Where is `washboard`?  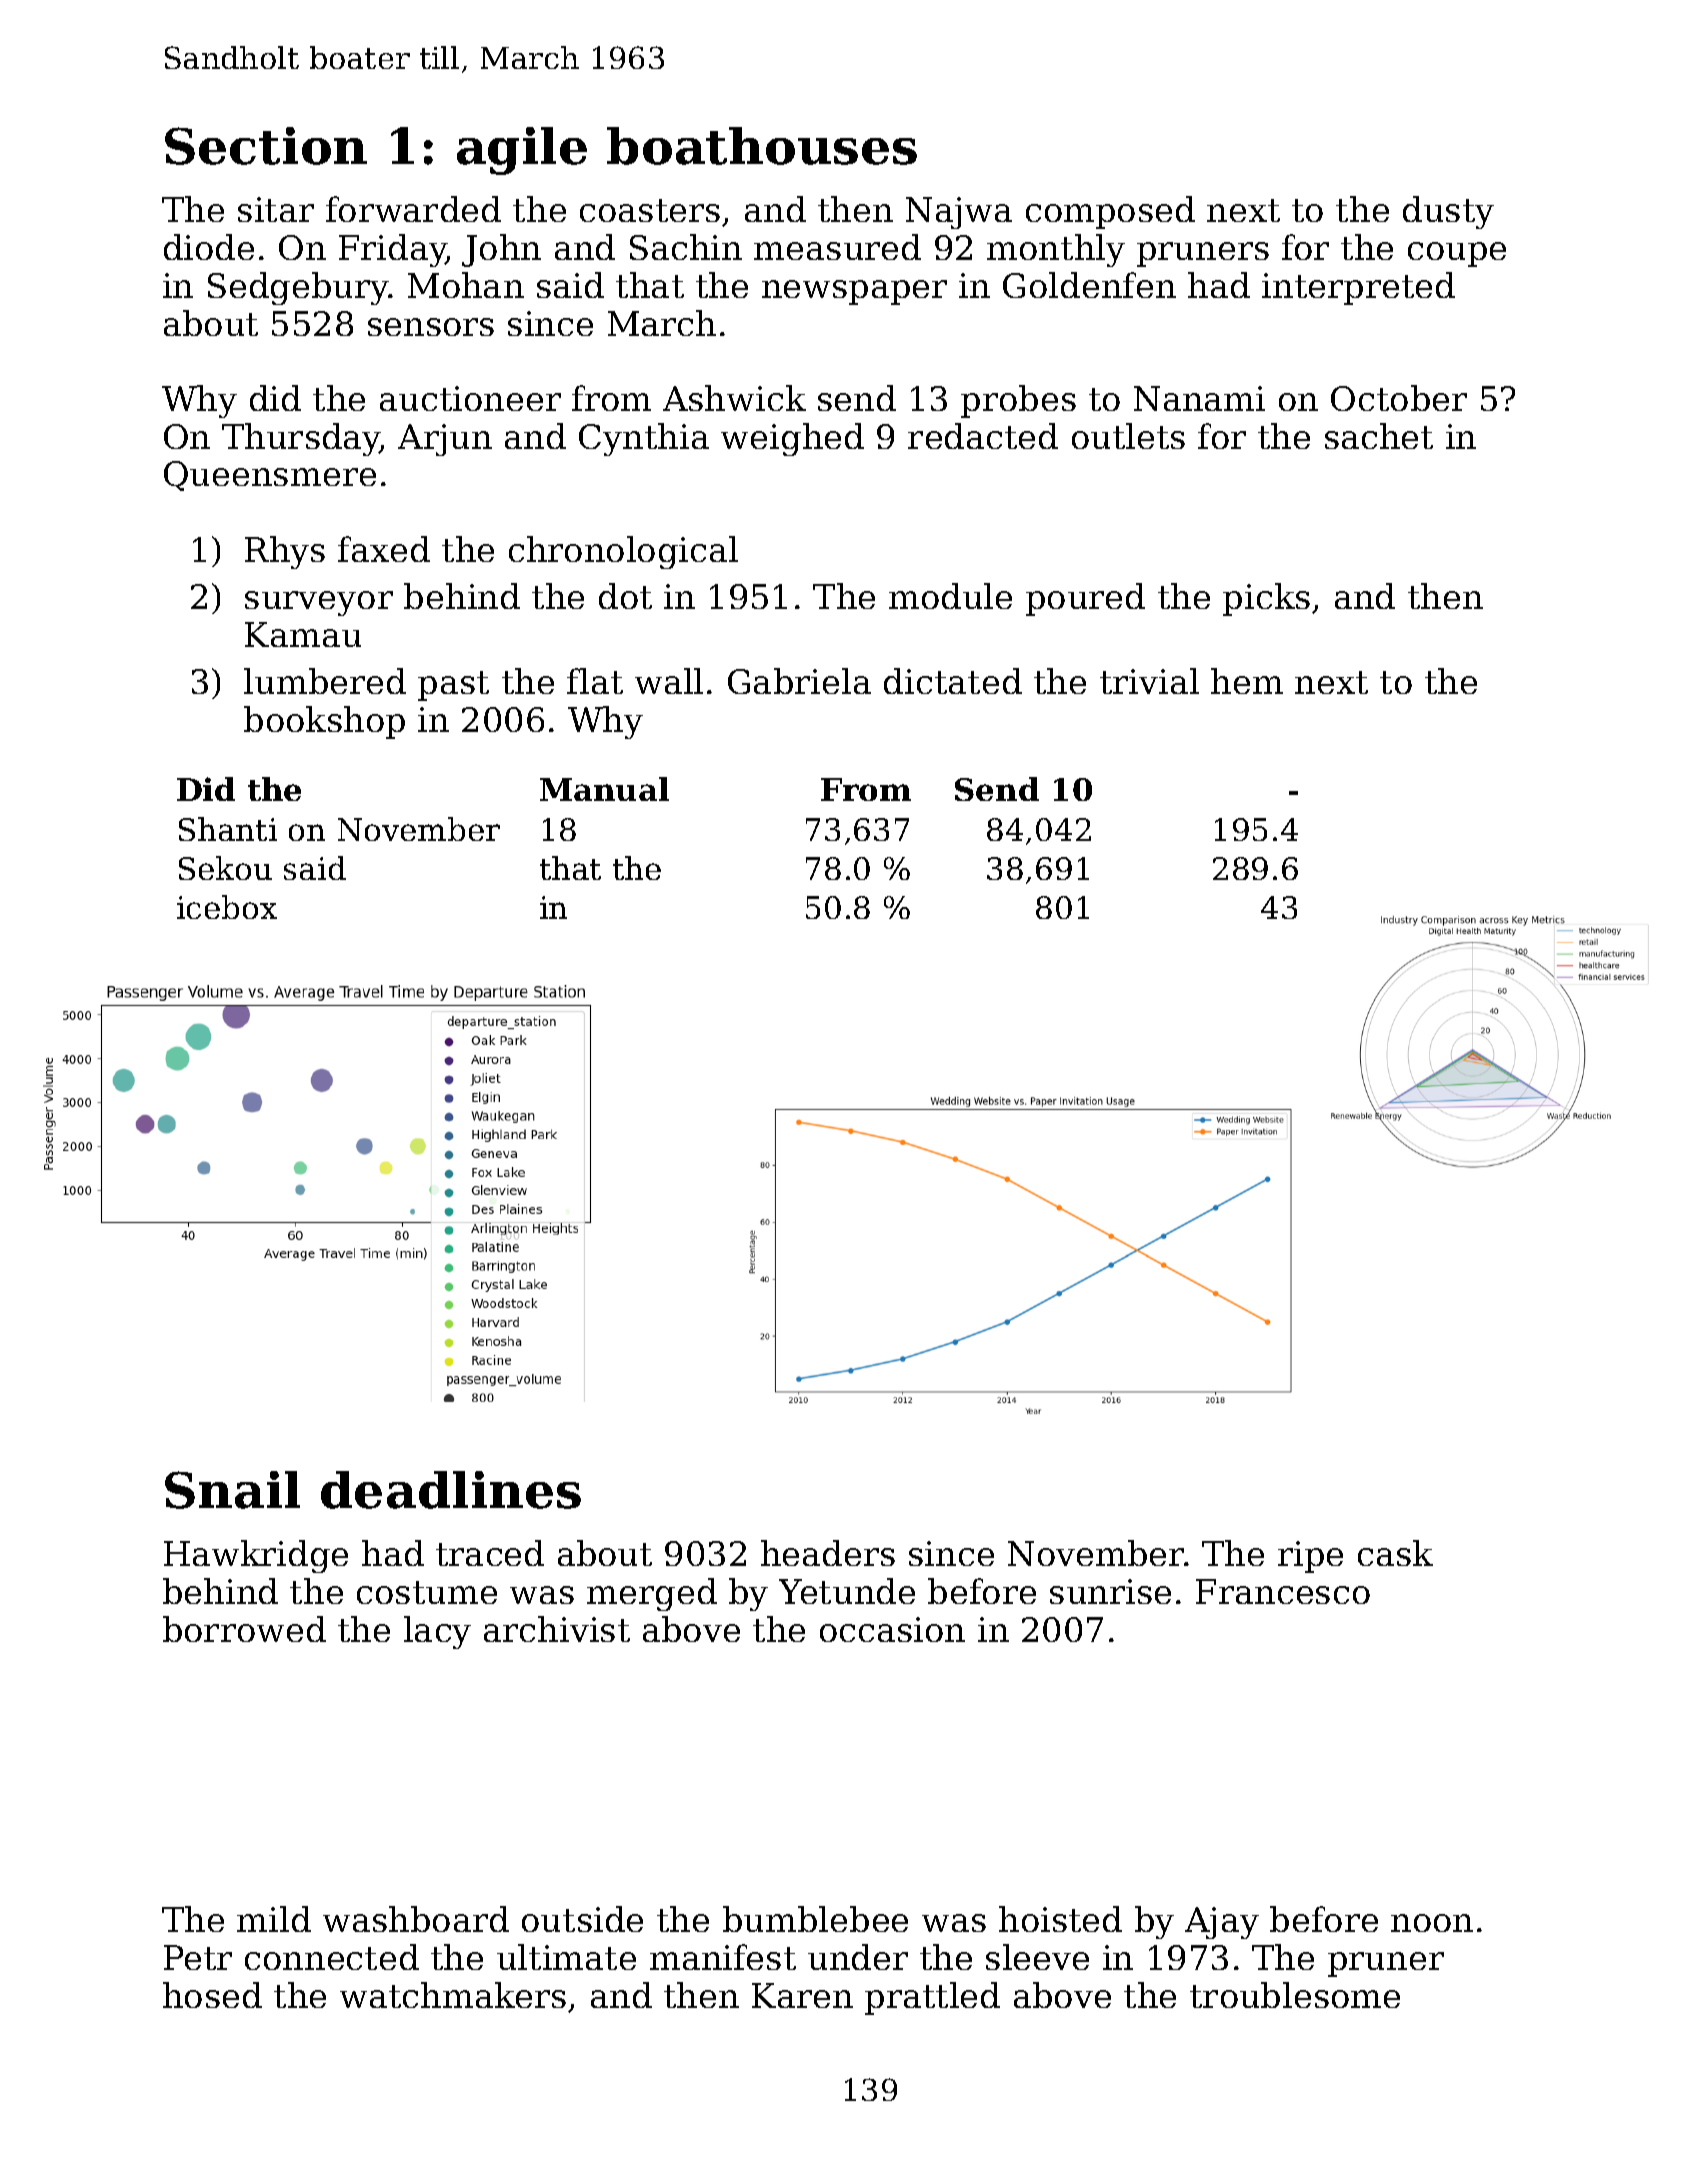 washboard is located at coordinates (416, 1919).
